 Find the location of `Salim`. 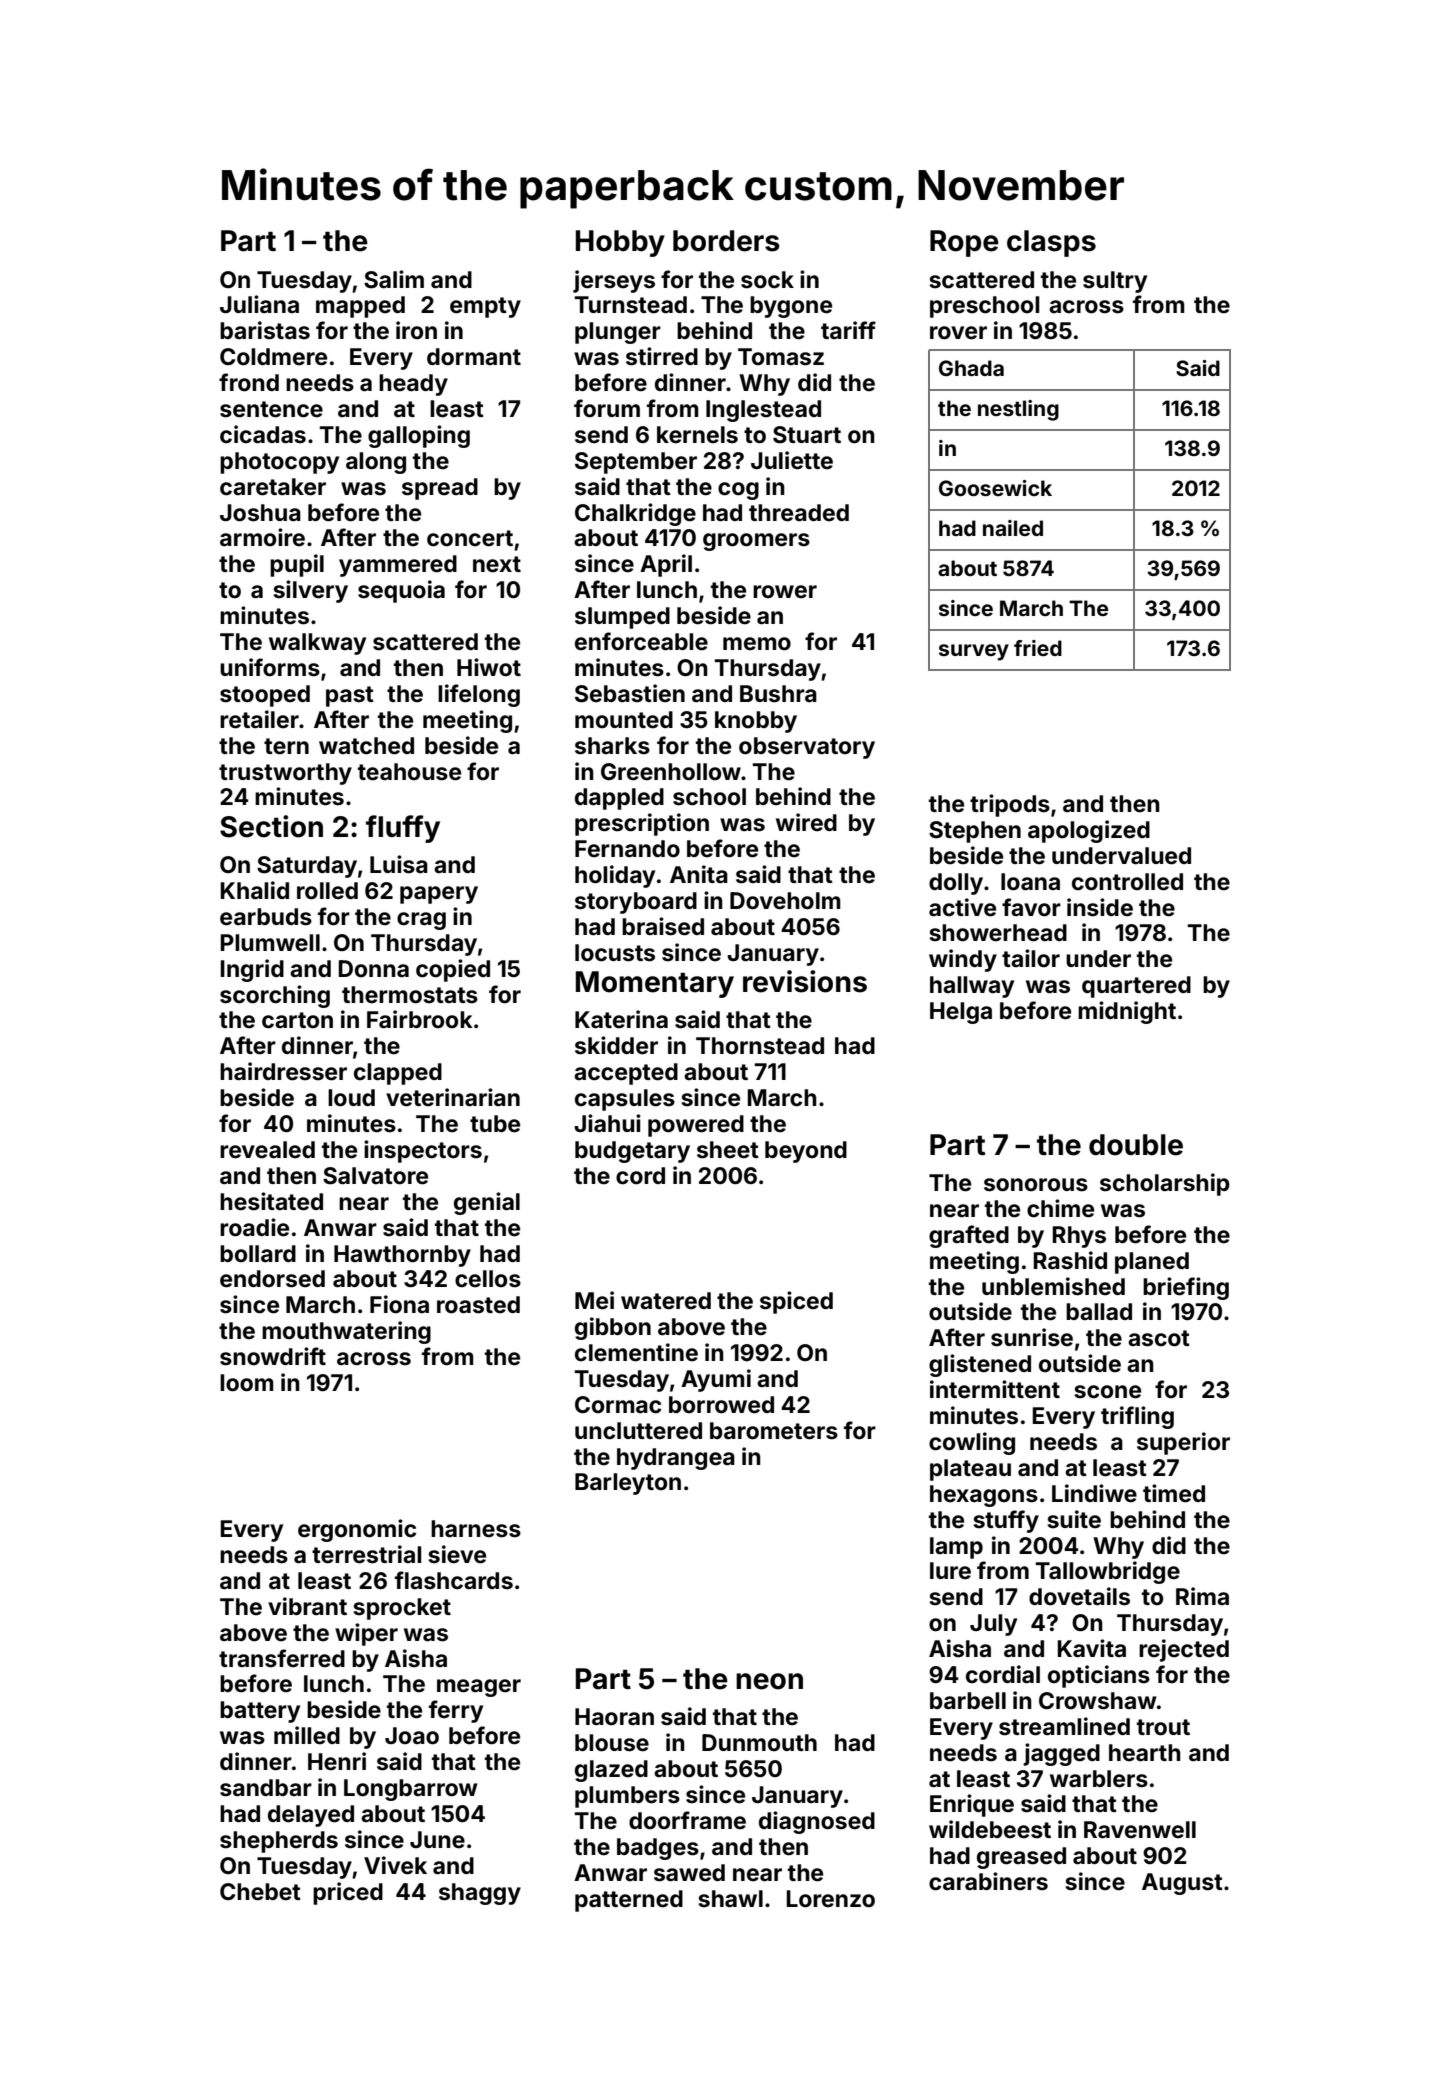

Salim is located at coordinates (394, 279).
